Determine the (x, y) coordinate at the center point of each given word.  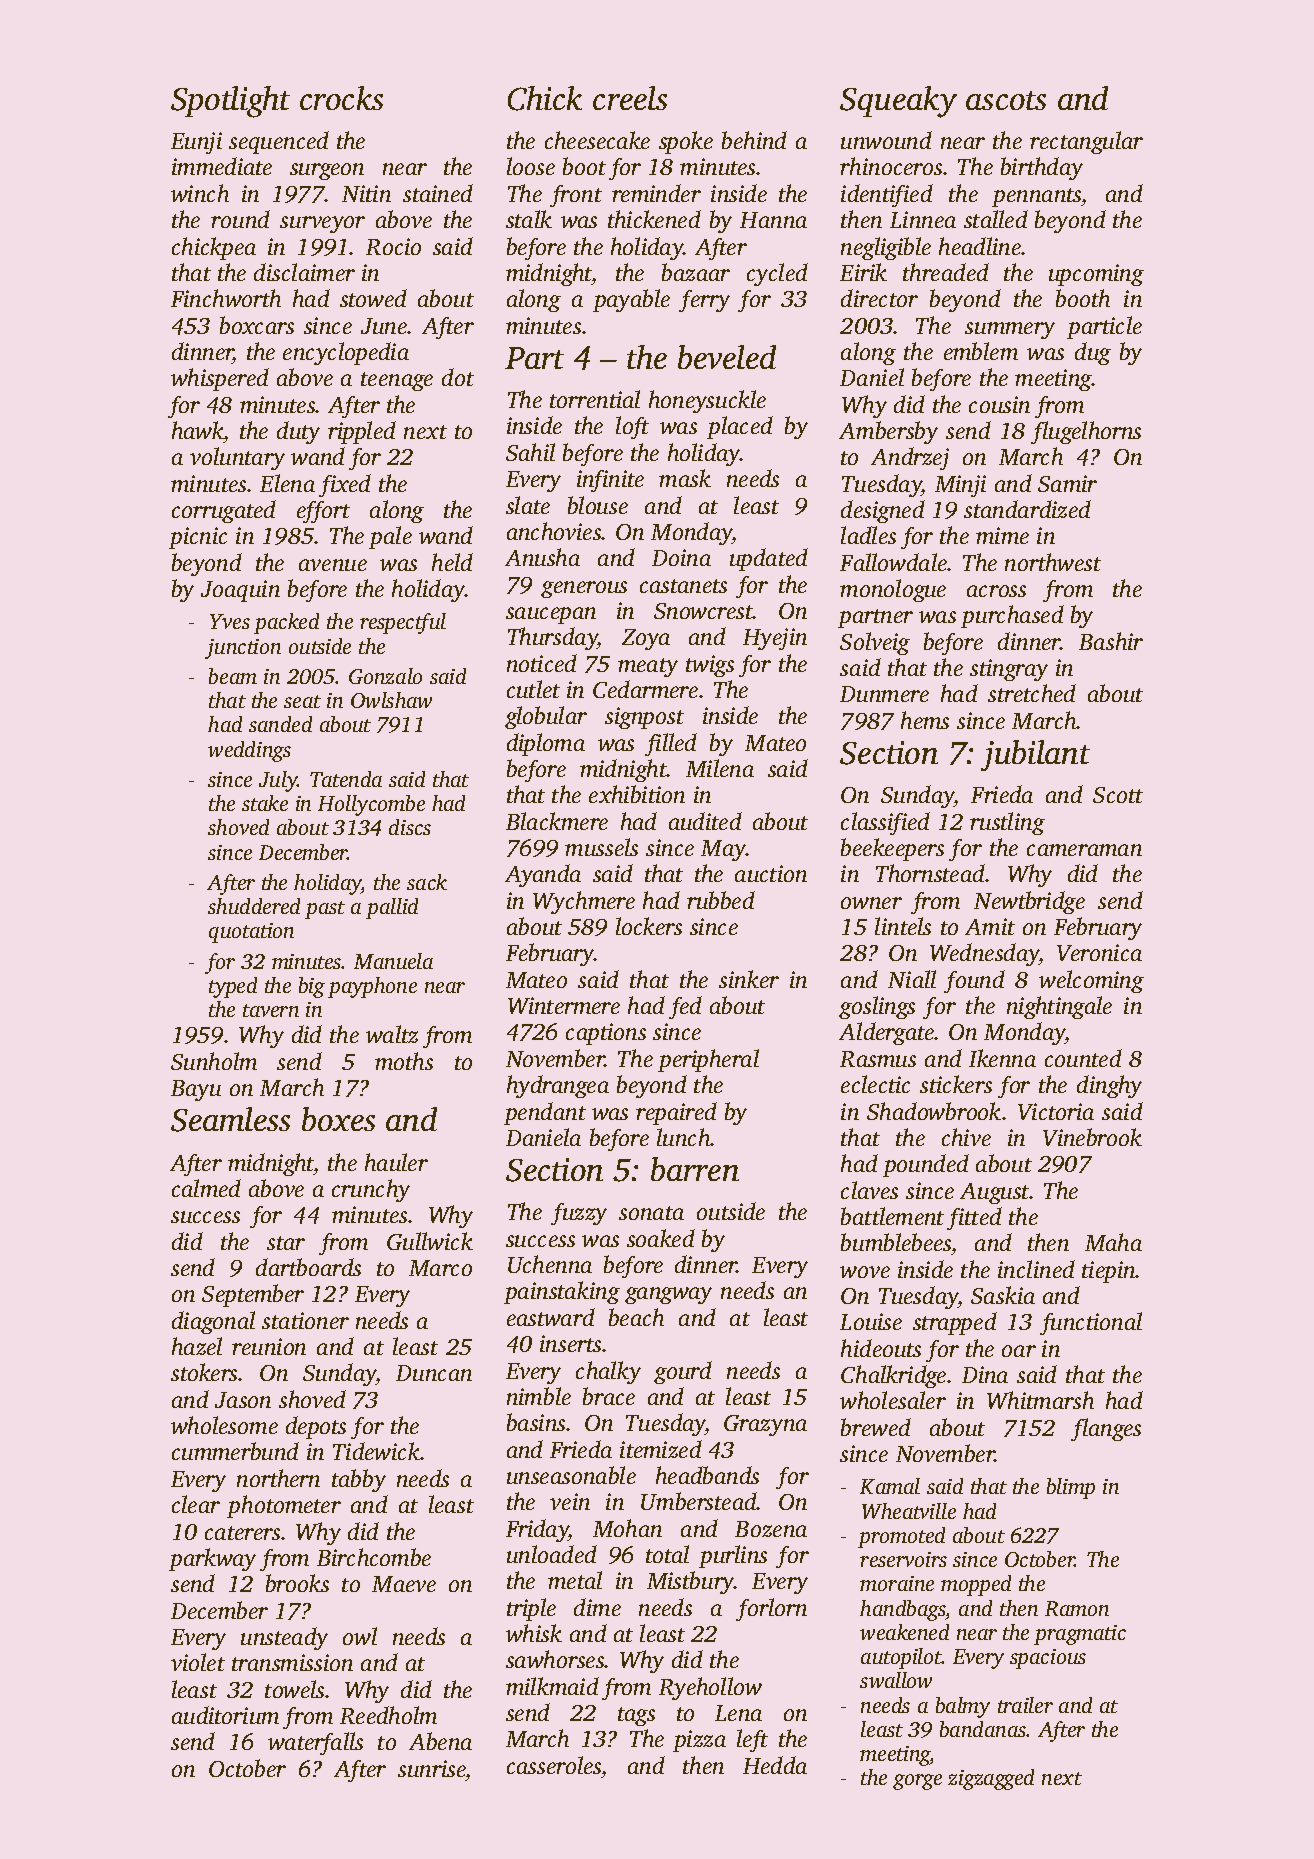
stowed (373, 298)
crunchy (371, 1190)
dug (1093, 353)
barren (695, 1169)
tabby (359, 1480)
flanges (1106, 1429)
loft (632, 427)
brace (609, 1396)
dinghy (1109, 1086)
